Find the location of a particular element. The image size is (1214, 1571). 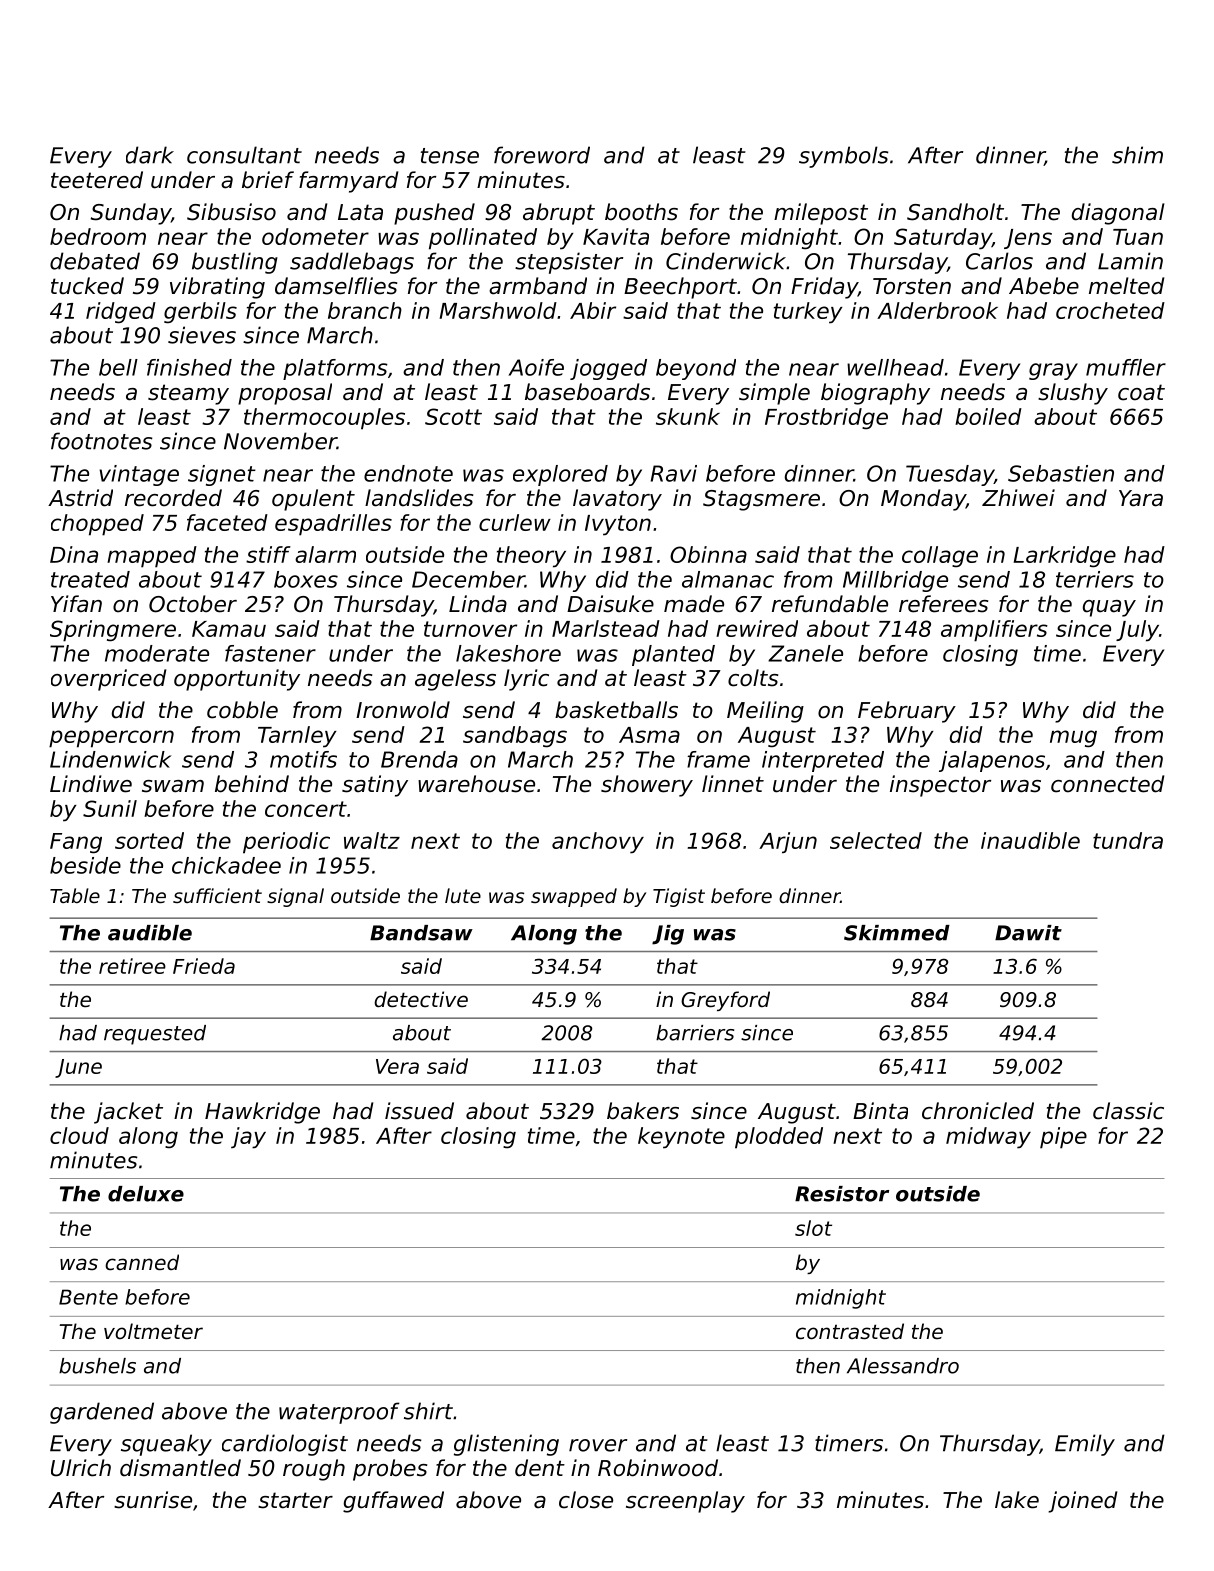

bedroom is located at coordinates (98, 236).
